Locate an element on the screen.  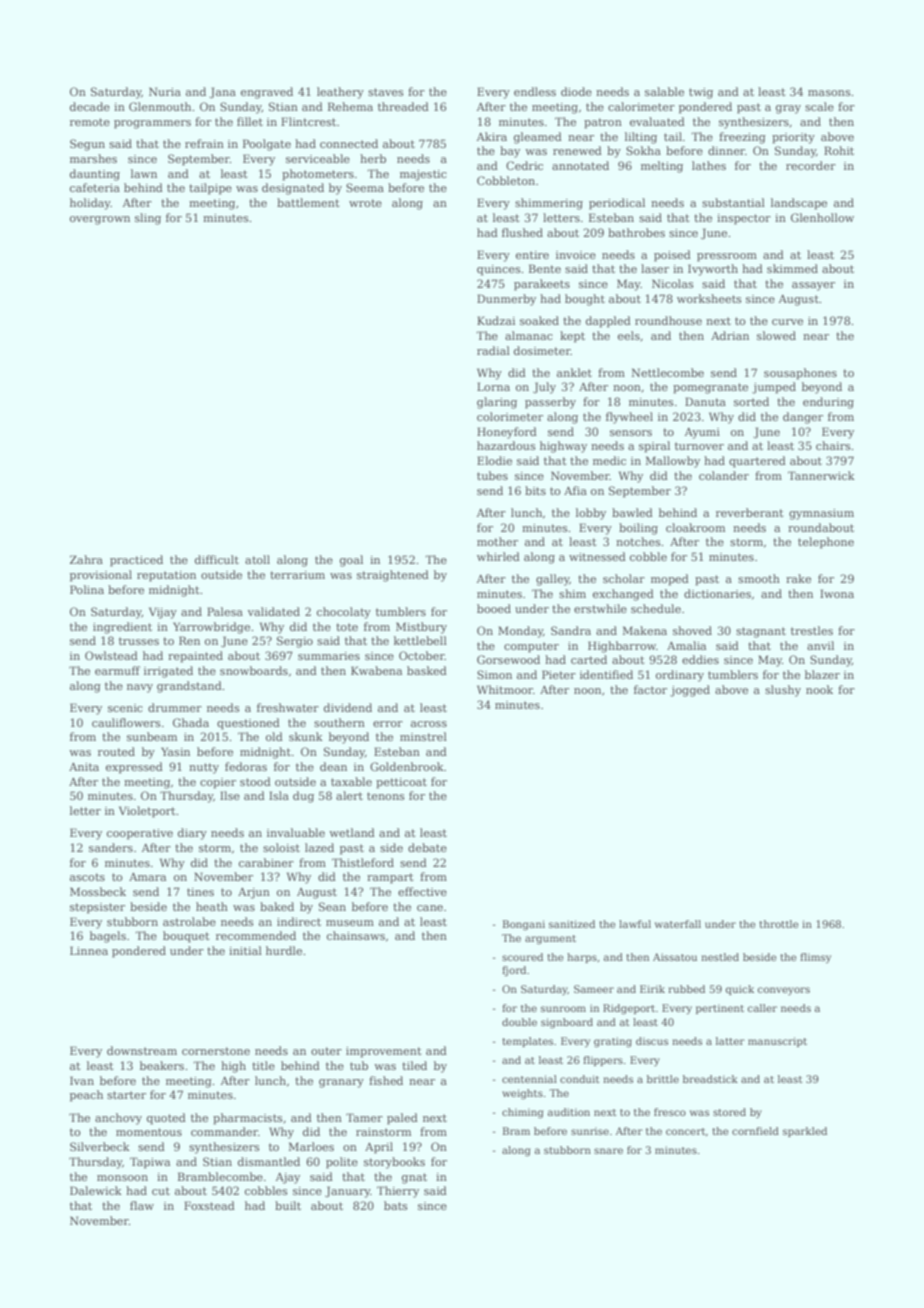
Glenmouth is located at coordinates (160, 106).
